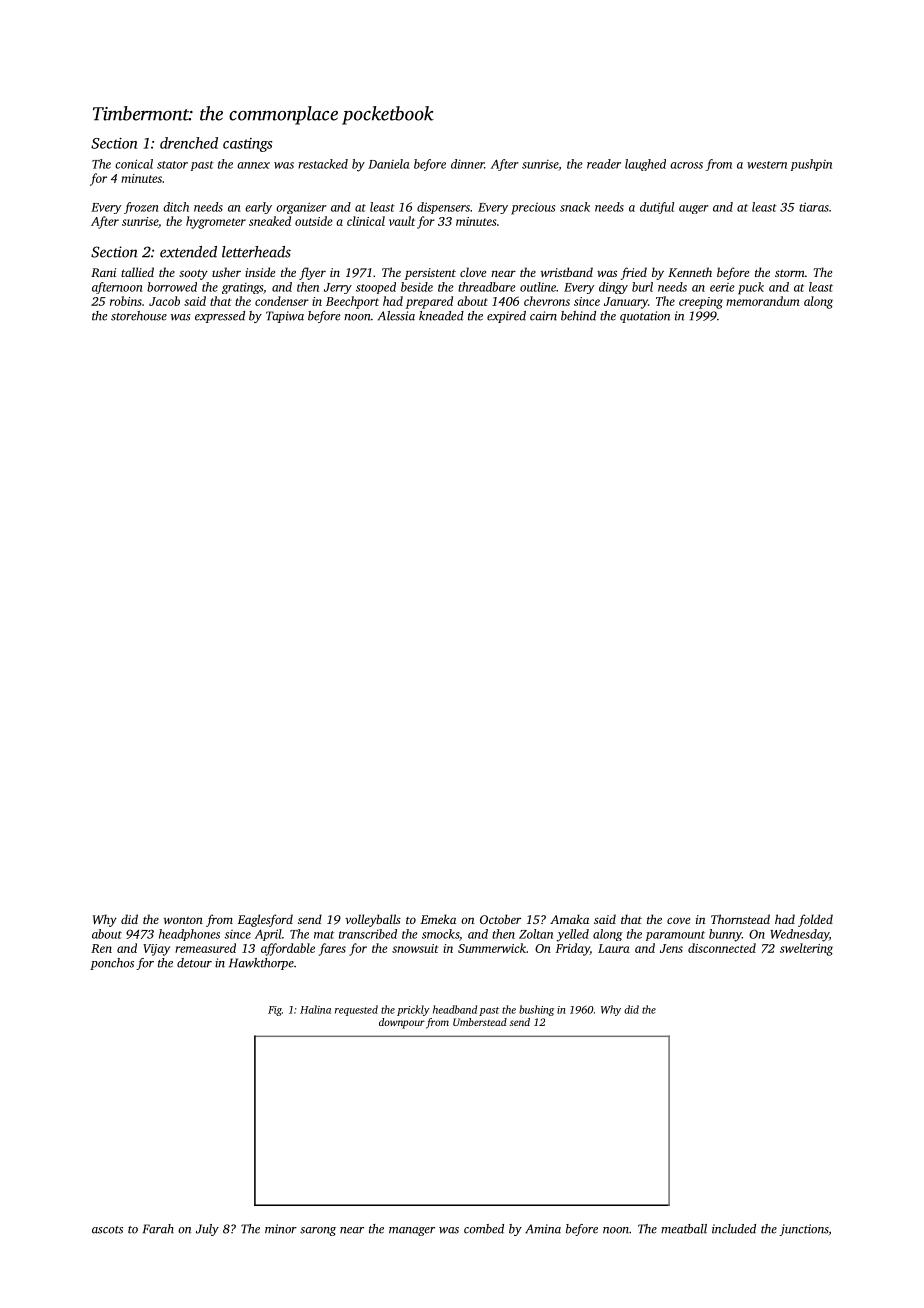 This screenshot has height=1308, width=924. What do you see at coordinates (373, 920) in the screenshot?
I see `volleyballs` at bounding box center [373, 920].
